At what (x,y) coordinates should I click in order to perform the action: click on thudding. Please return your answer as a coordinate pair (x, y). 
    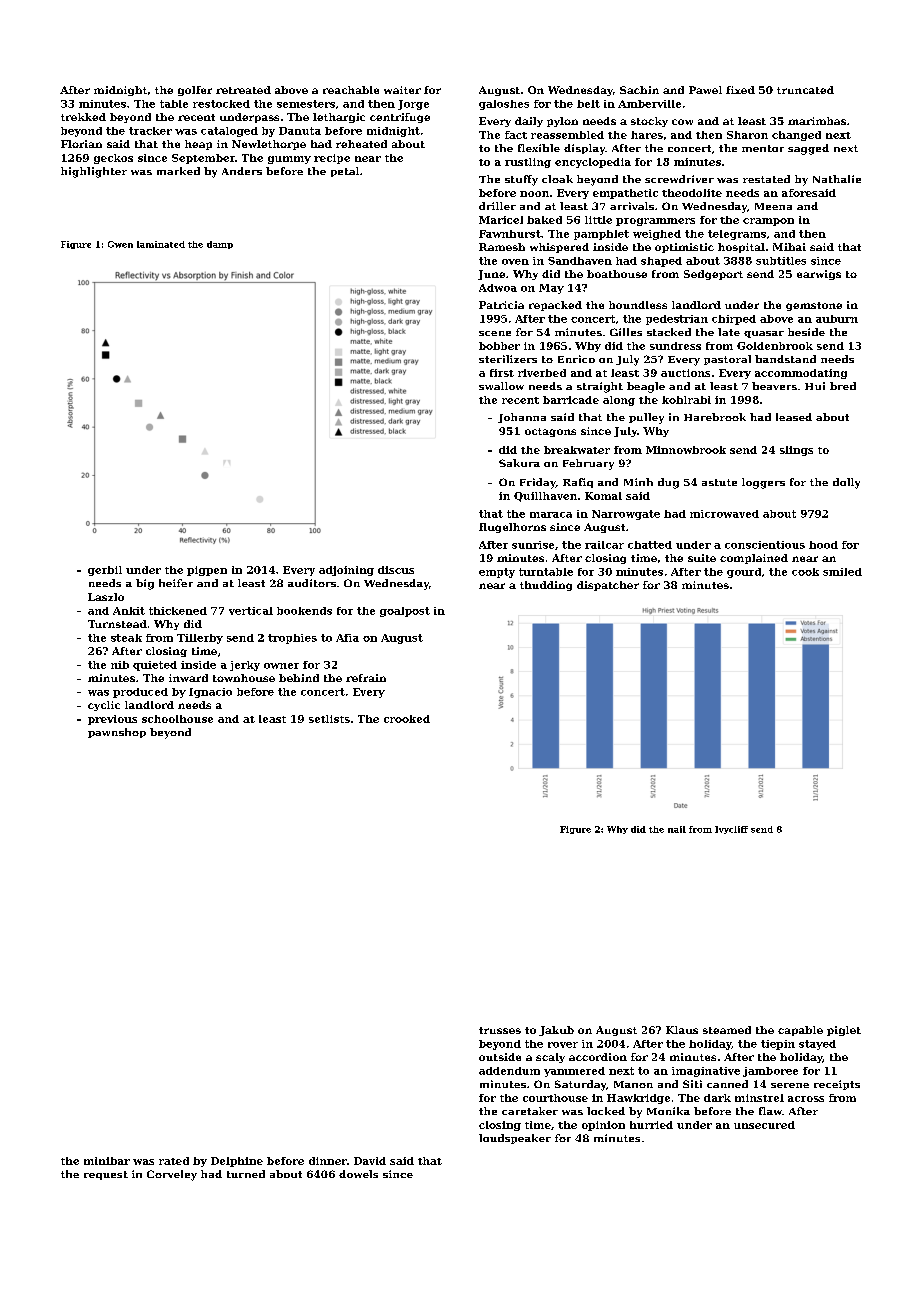
    Looking at the image, I should click on (546, 586).
